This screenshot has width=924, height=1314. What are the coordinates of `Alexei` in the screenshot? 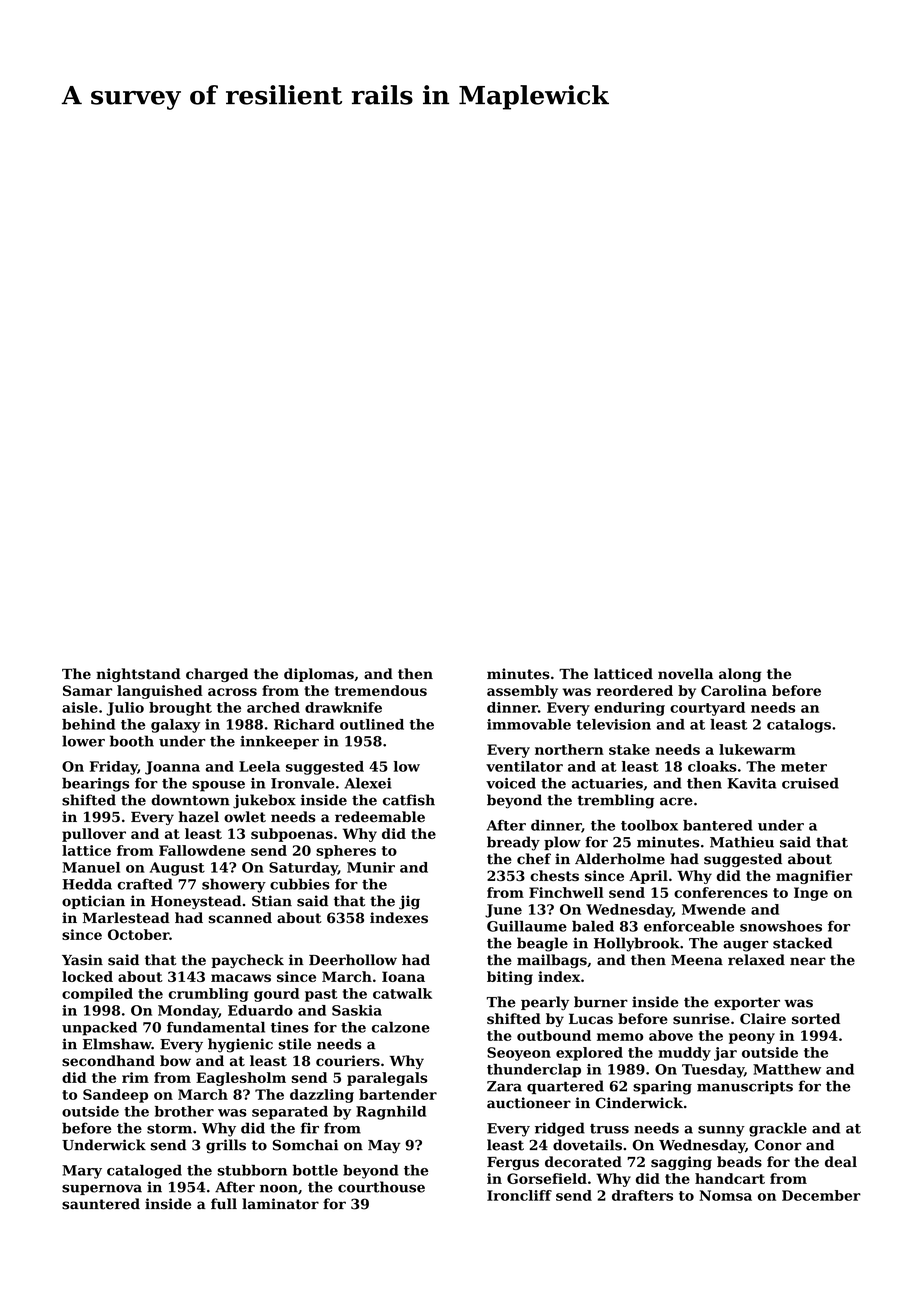 It's located at (368, 783).
